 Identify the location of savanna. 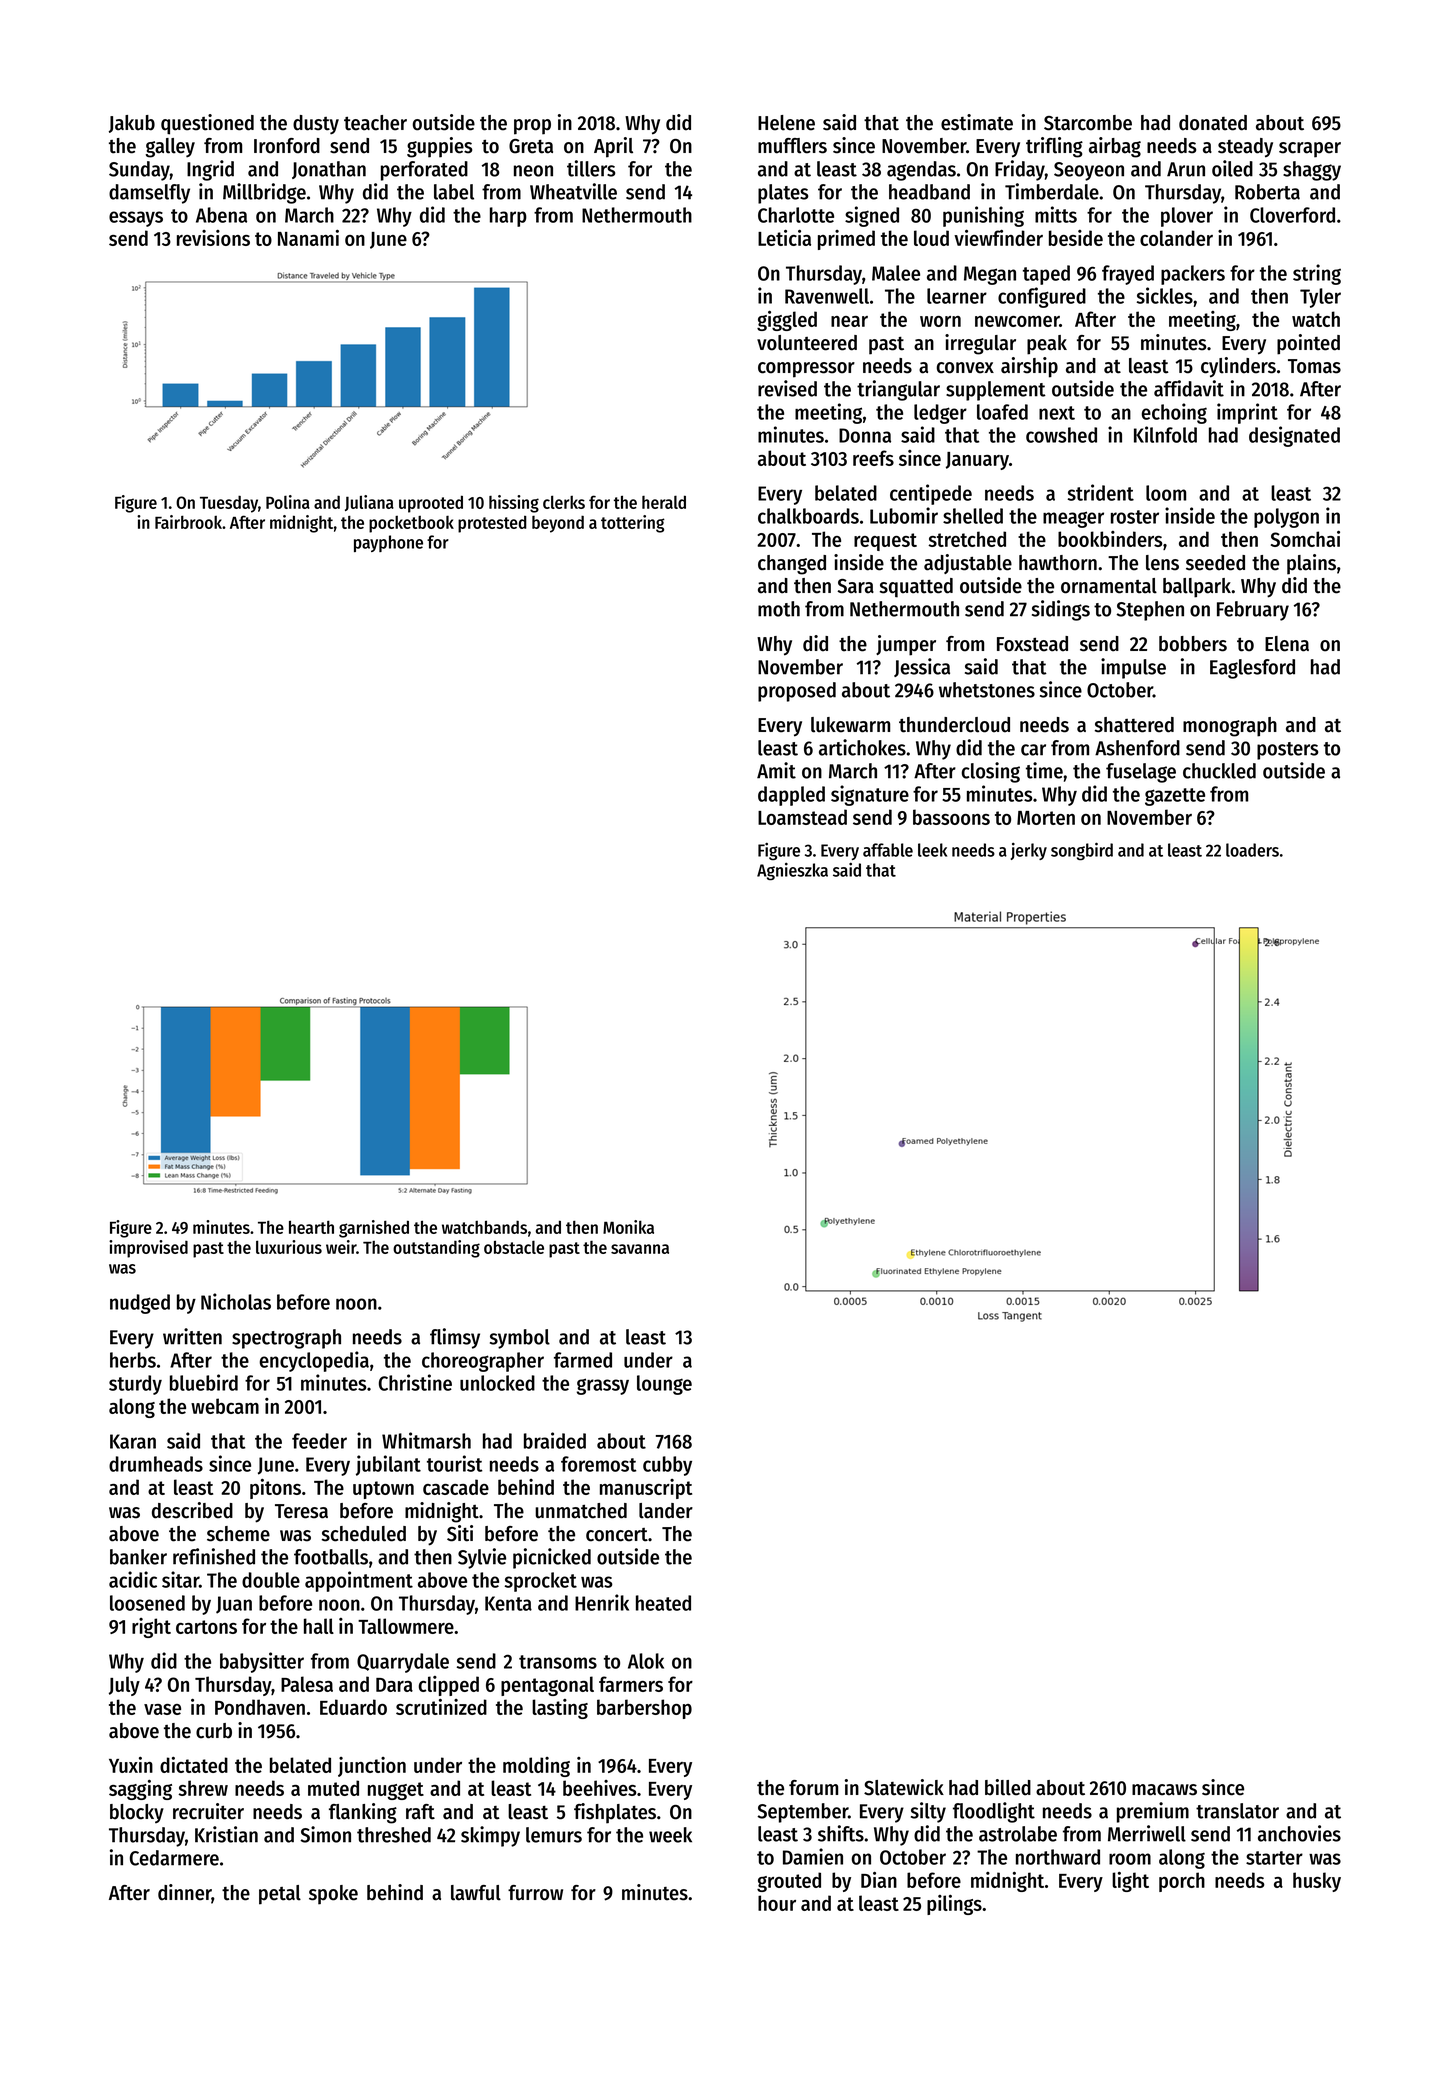
(640, 1249).
